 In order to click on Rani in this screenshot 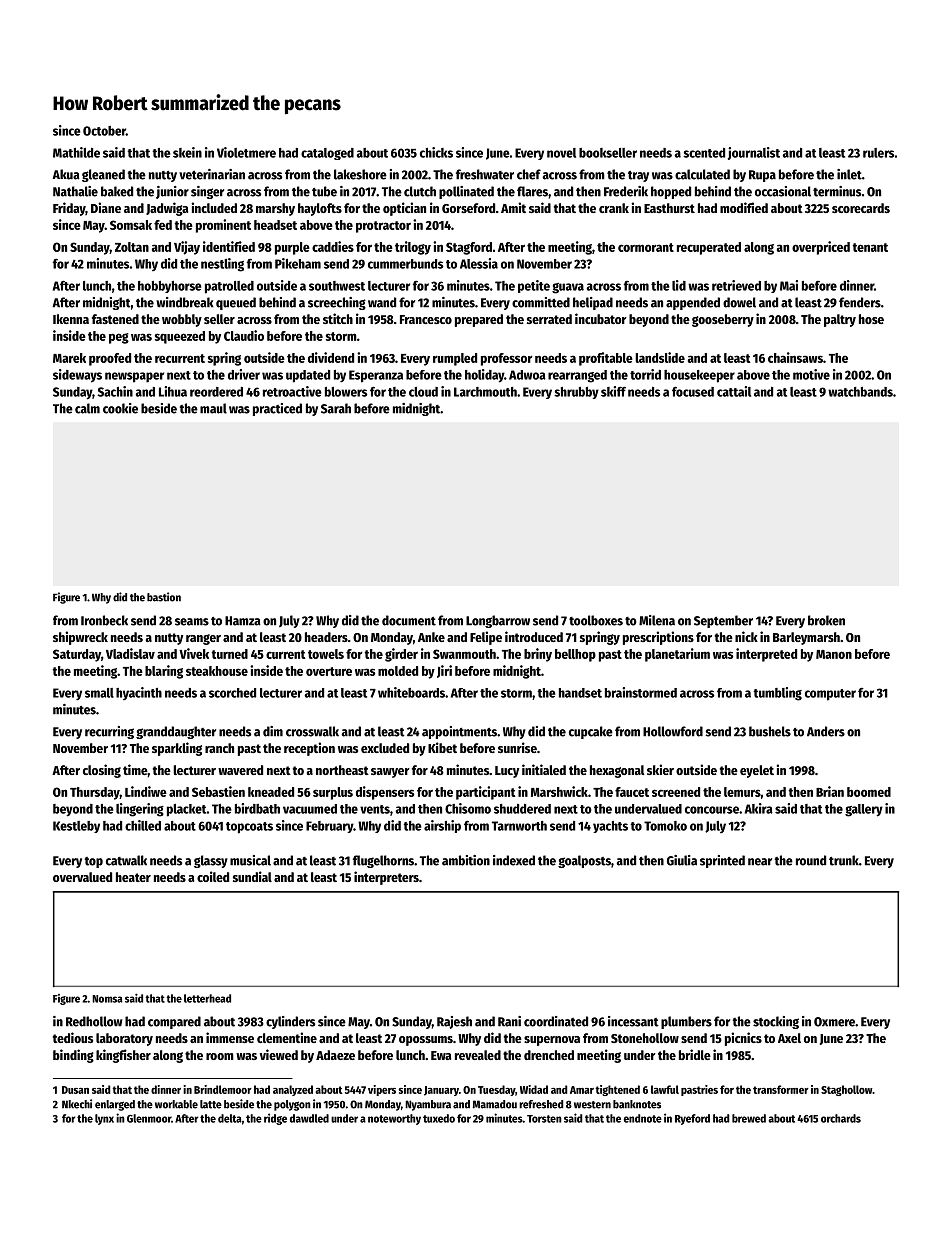, I will do `click(509, 1021)`.
